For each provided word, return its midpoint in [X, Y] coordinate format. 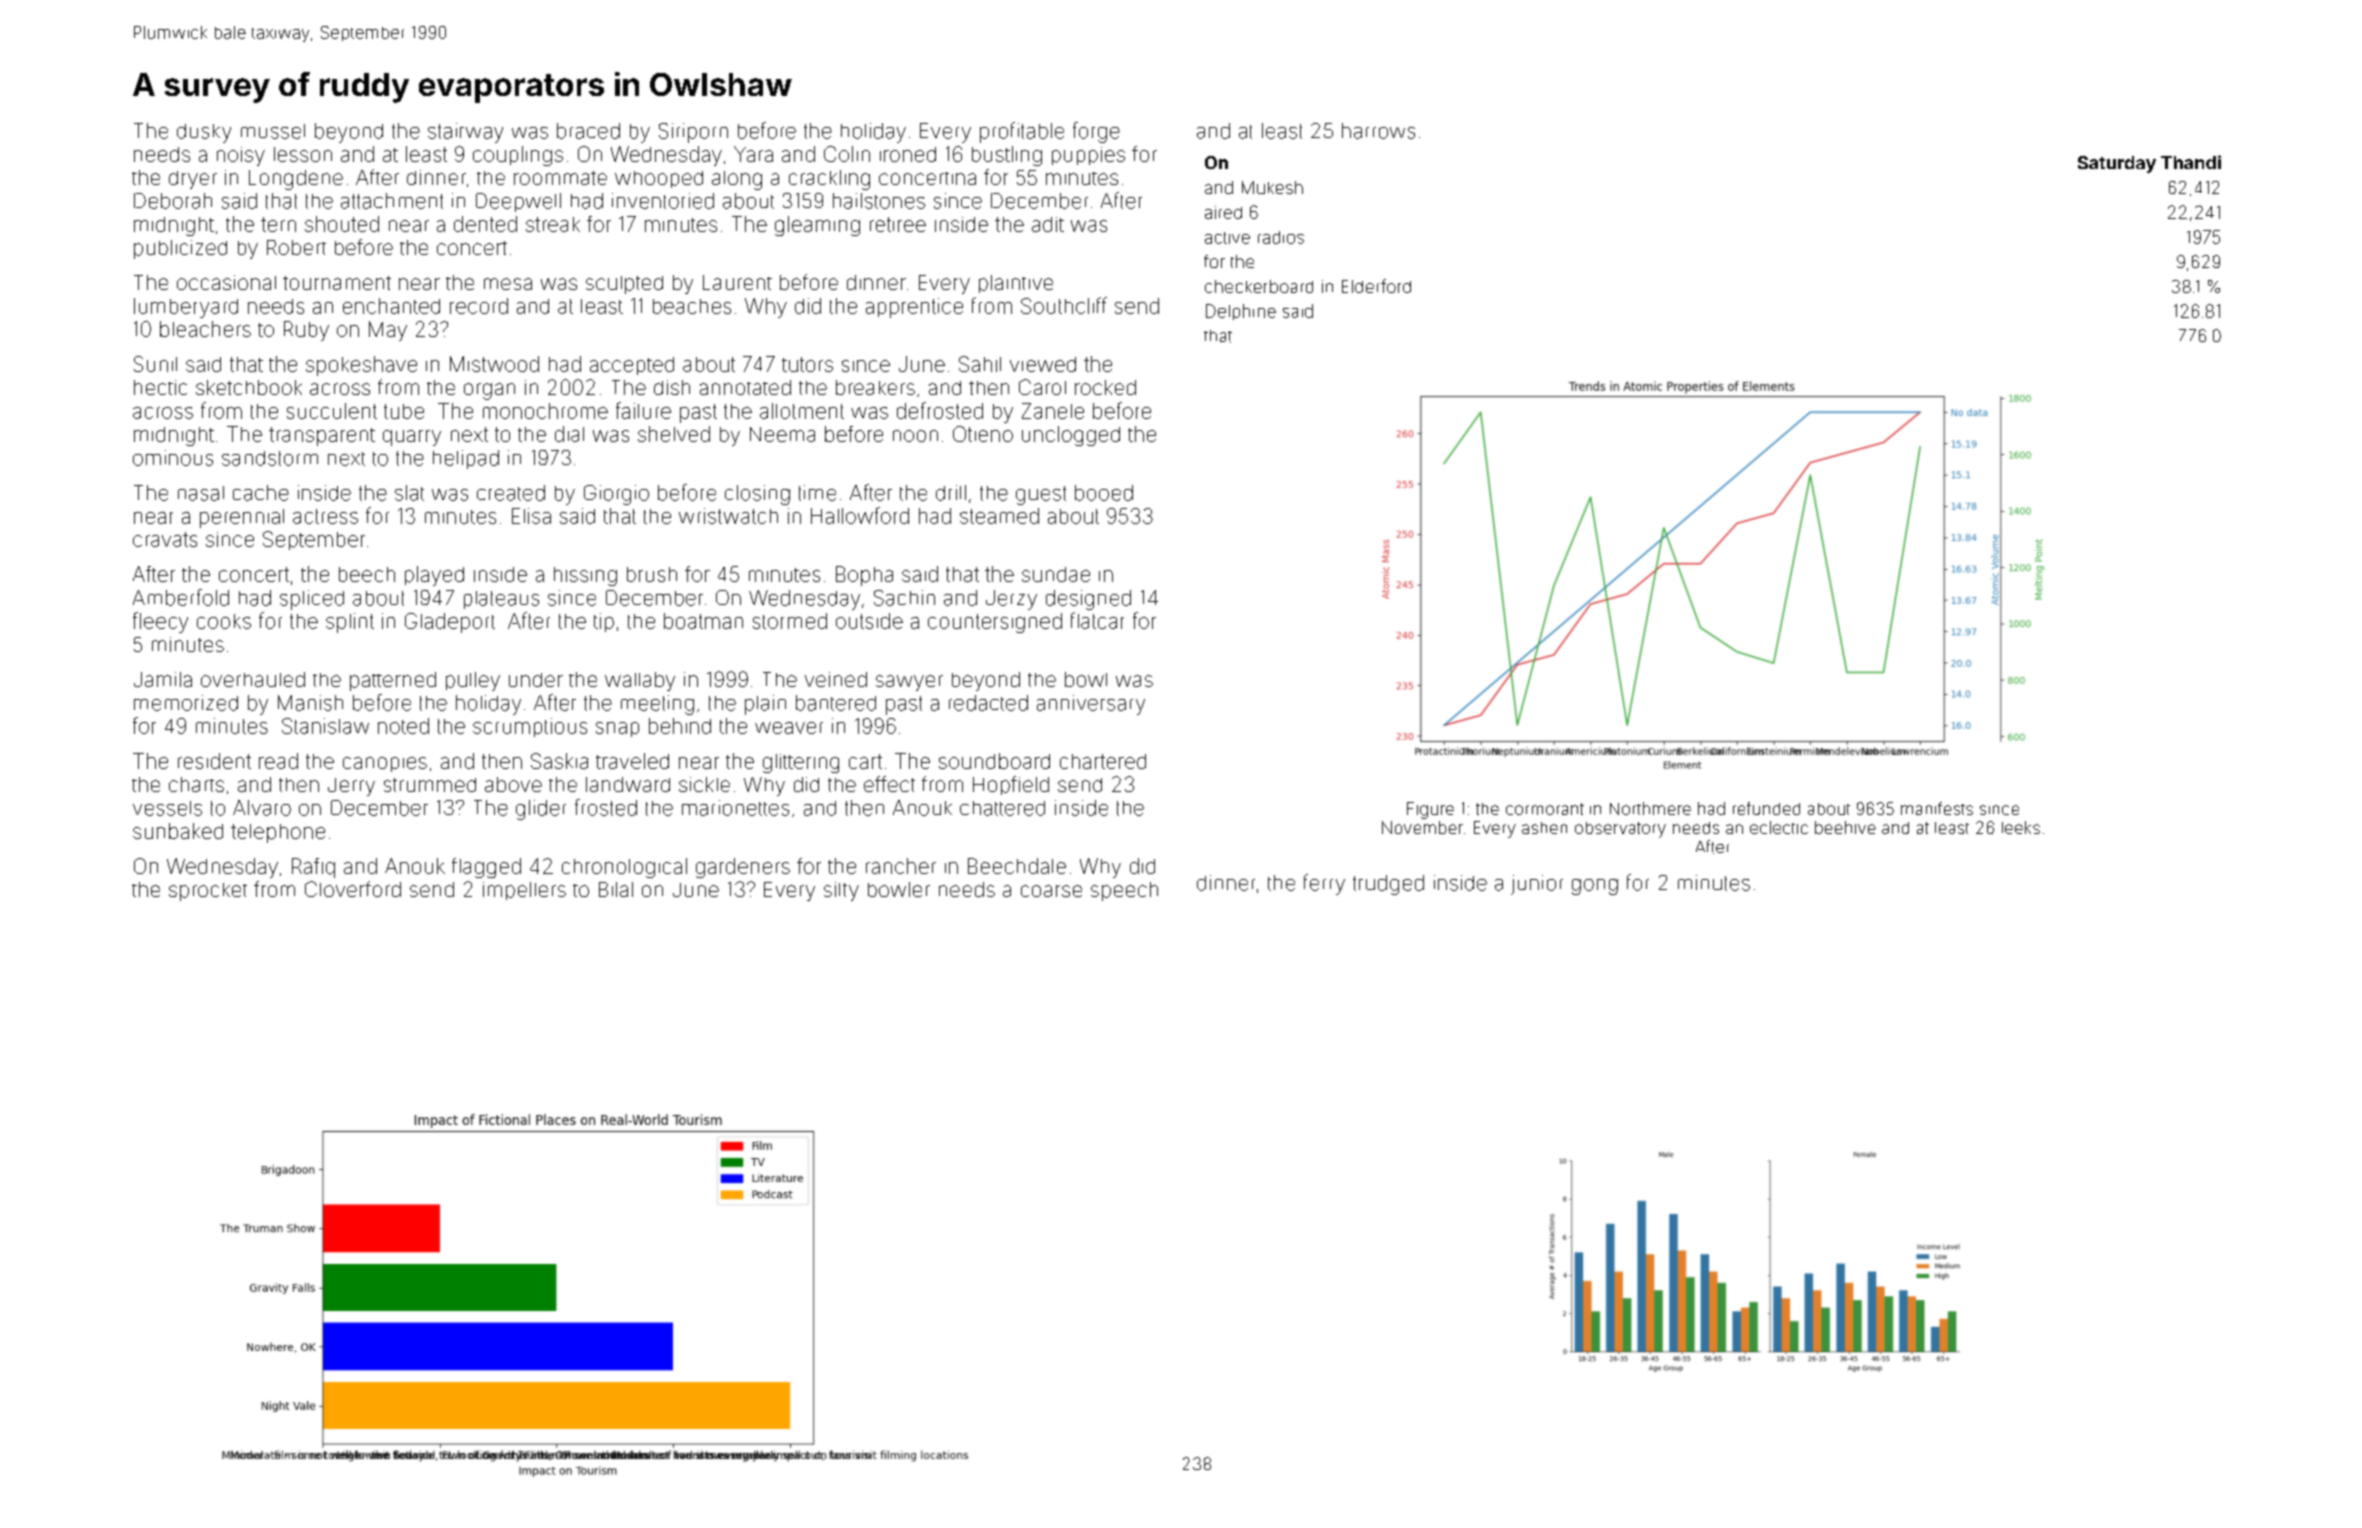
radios [1281, 237]
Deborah [173, 201]
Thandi [2191, 162]
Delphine [1241, 312]
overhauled [253, 679]
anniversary [1091, 705]
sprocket [208, 892]
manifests [1937, 808]
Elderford [1376, 286]
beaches [692, 306]
